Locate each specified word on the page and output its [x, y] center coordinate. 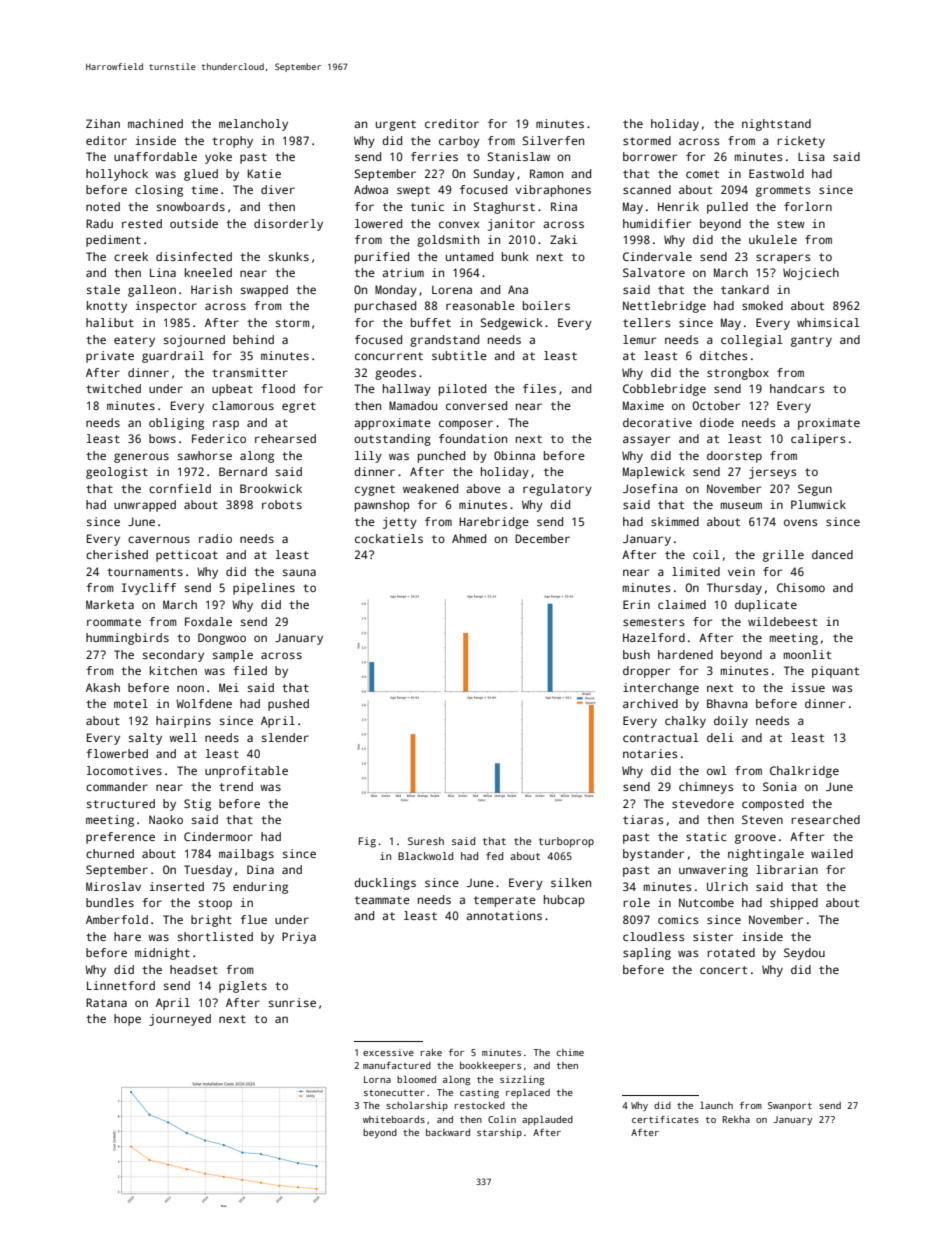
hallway [407, 390]
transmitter [250, 372]
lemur [639, 339]
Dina [260, 869]
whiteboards [394, 1119]
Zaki [563, 239]
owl [717, 770]
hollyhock [117, 175]
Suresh [426, 841]
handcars [797, 388]
